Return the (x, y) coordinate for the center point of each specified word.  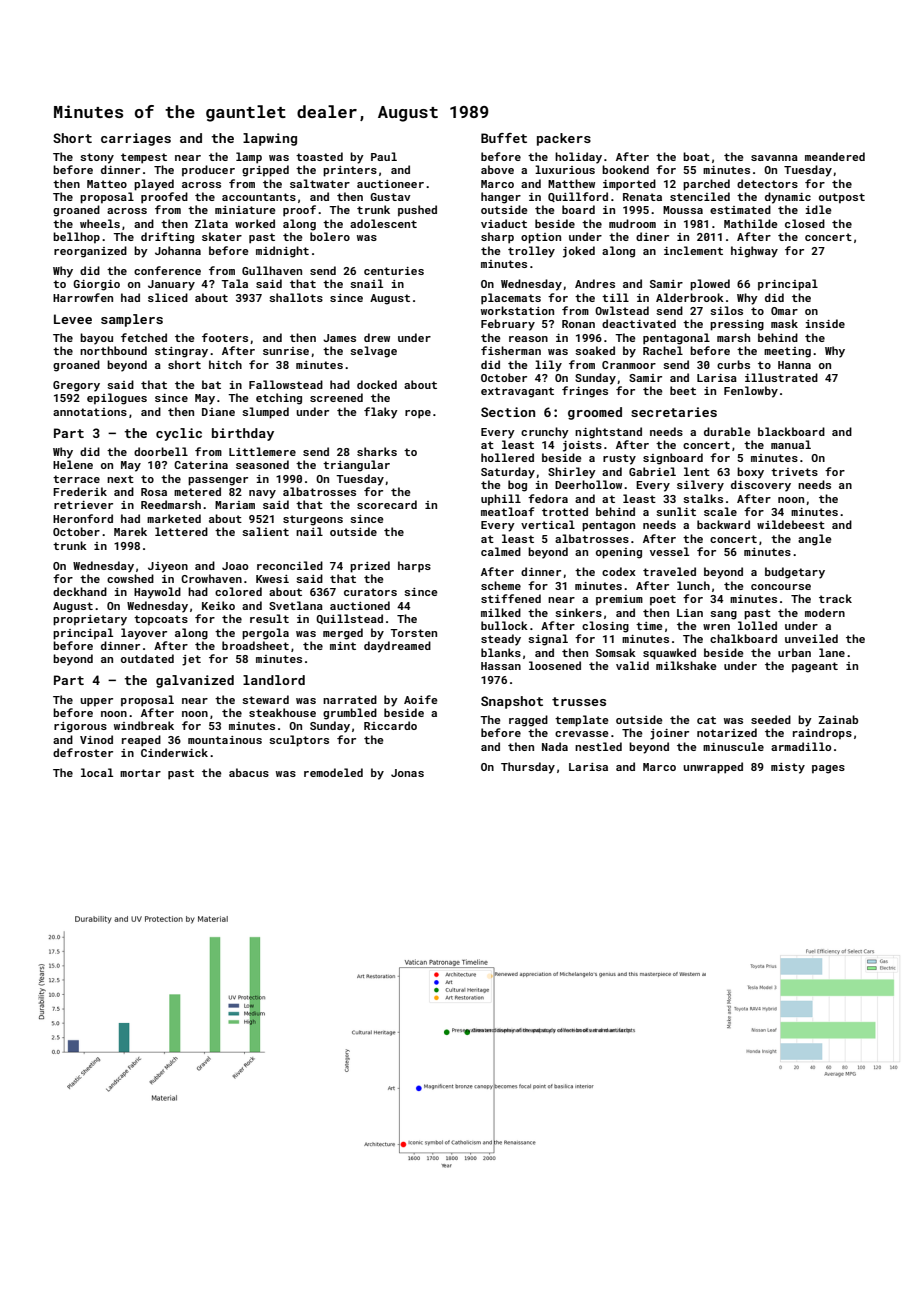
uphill (501, 500)
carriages (136, 139)
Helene (73, 464)
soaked (595, 350)
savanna (774, 158)
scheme (501, 585)
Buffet (504, 138)
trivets (794, 472)
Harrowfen (83, 297)
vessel (669, 551)
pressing (737, 325)
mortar (140, 773)
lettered (181, 531)
